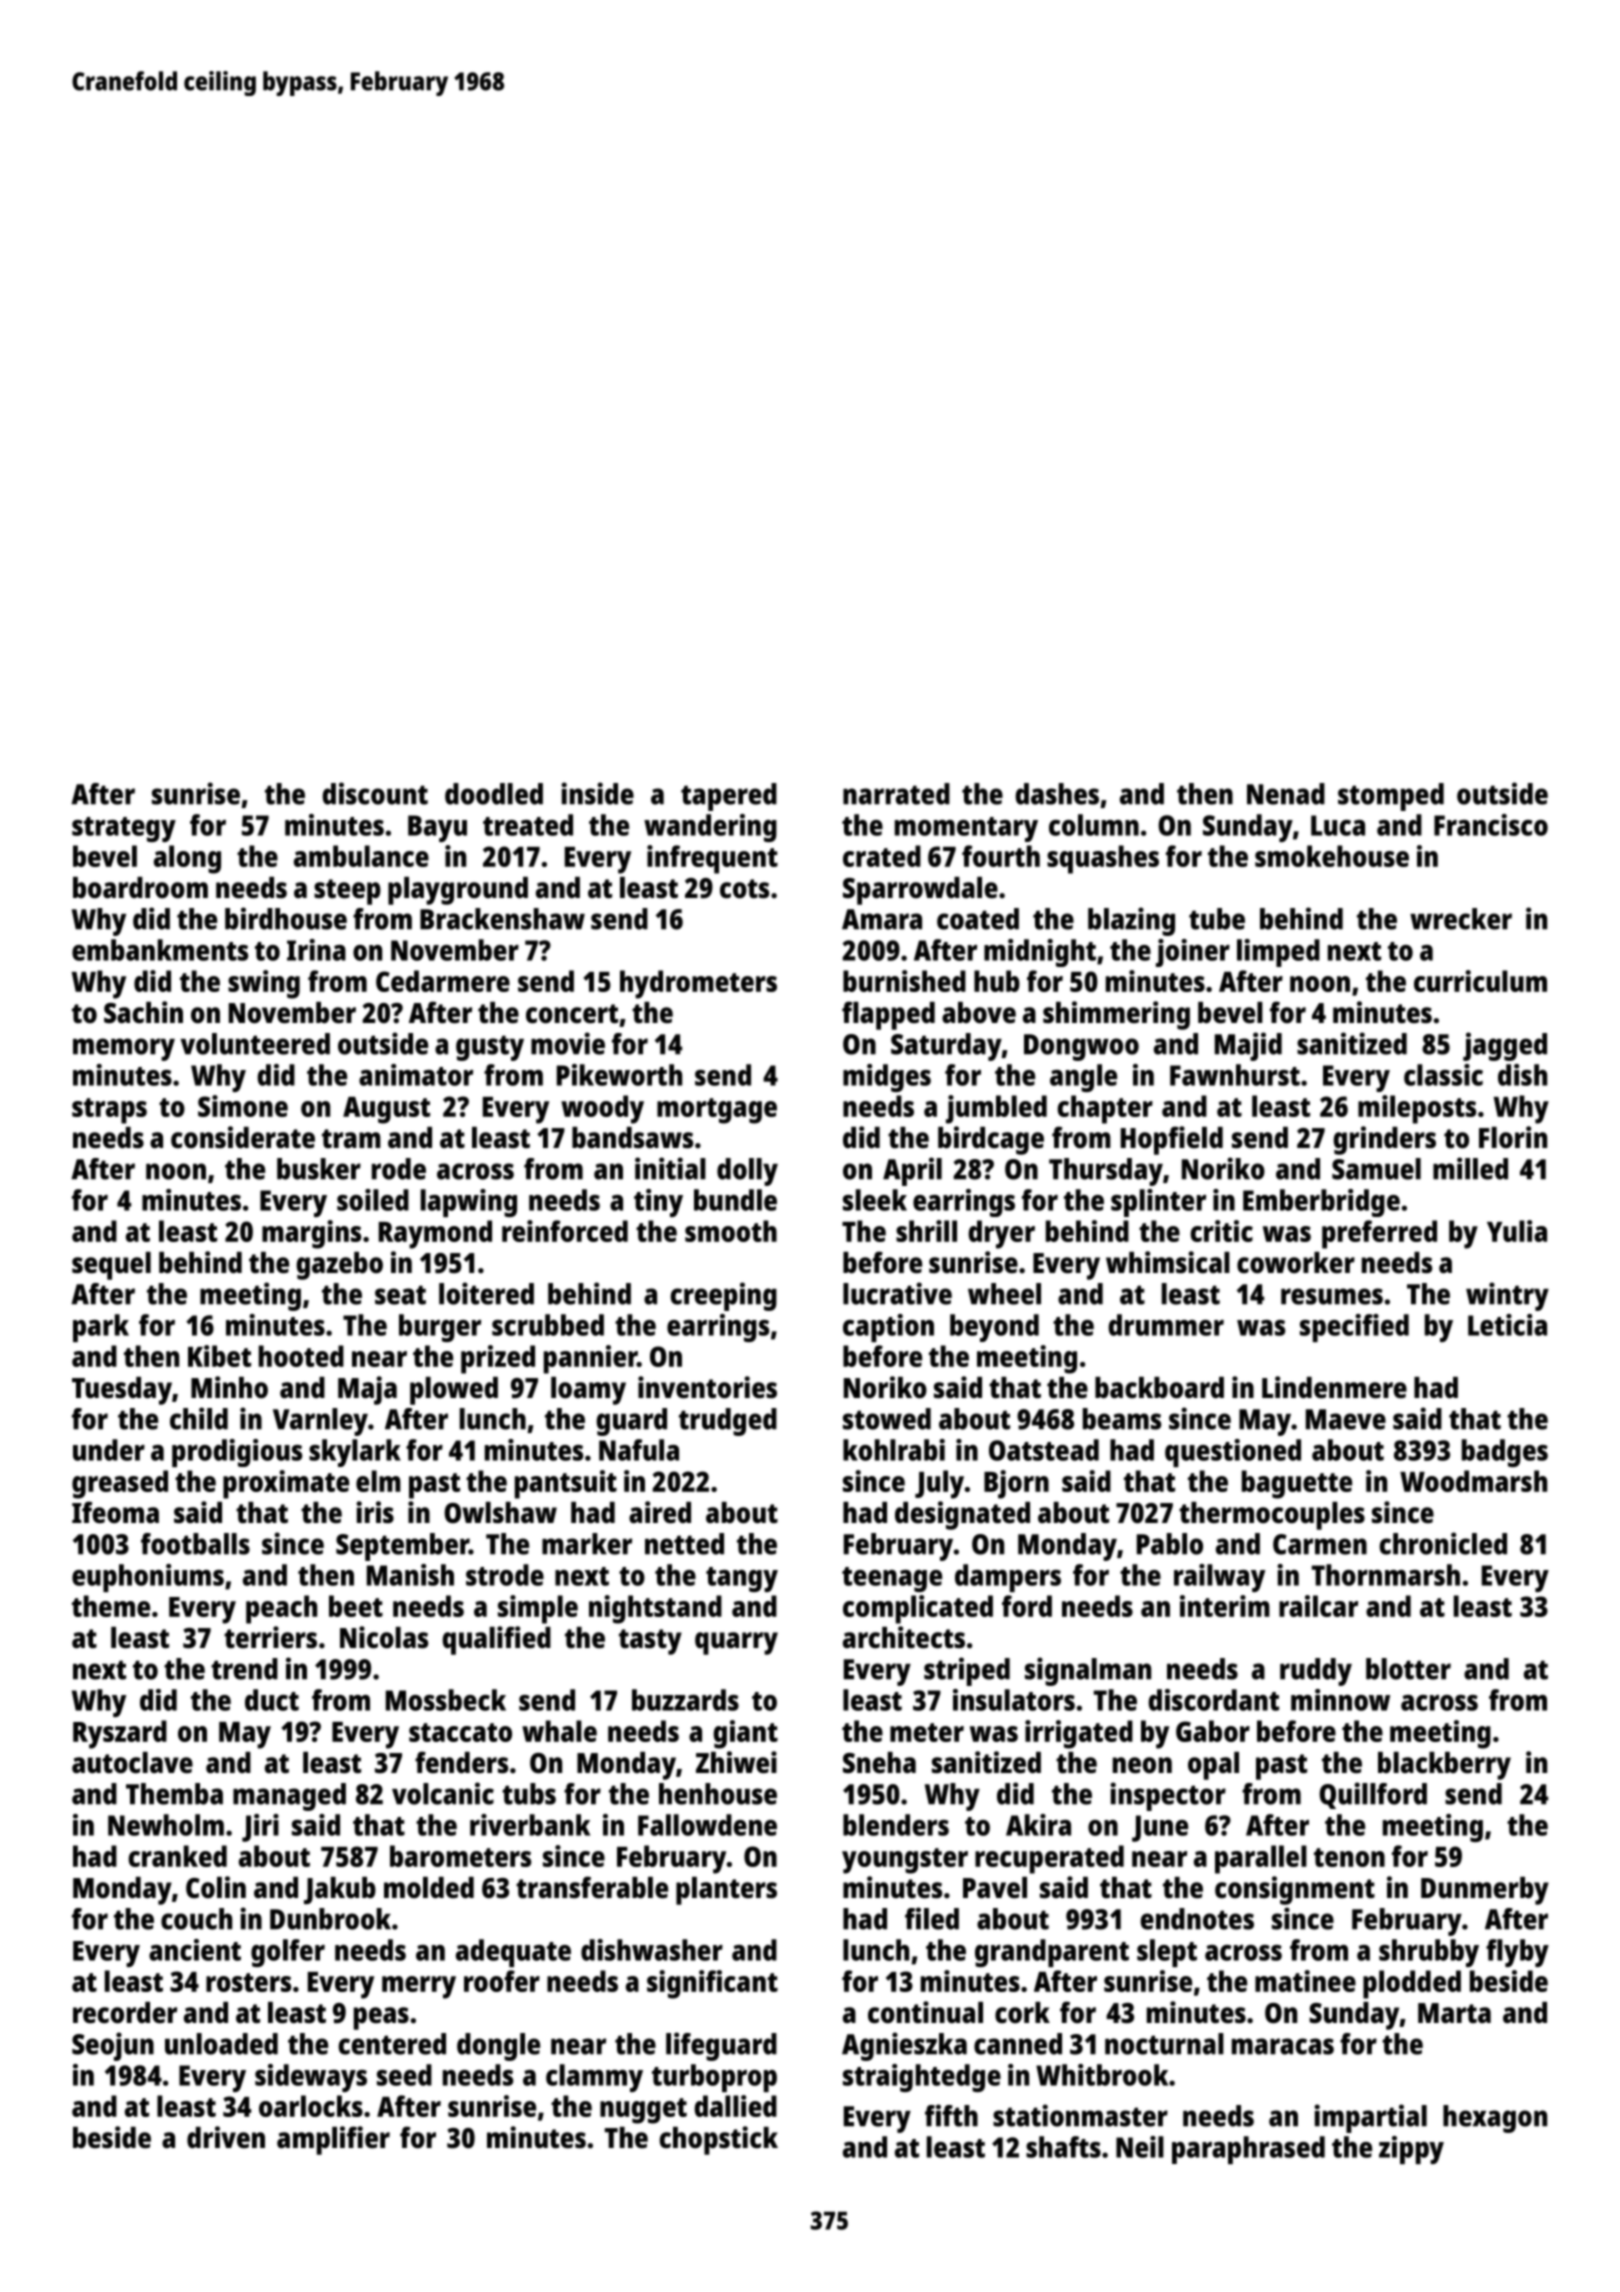 Image resolution: width=1620 pixels, height=2292 pixels. I want to click on straps, so click(109, 1111).
